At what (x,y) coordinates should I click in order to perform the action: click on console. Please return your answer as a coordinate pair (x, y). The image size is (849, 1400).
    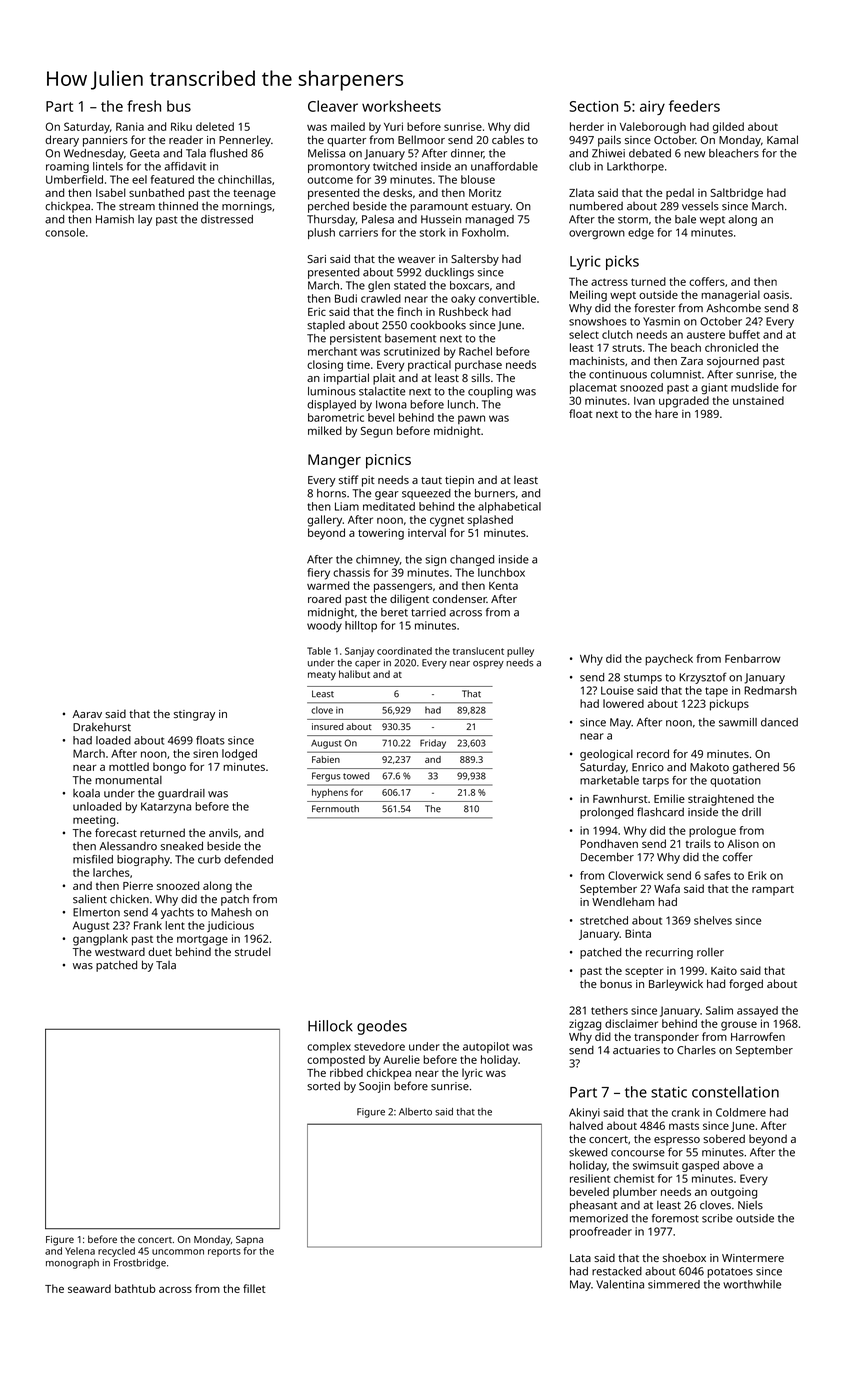
    Looking at the image, I should click on (65, 232).
